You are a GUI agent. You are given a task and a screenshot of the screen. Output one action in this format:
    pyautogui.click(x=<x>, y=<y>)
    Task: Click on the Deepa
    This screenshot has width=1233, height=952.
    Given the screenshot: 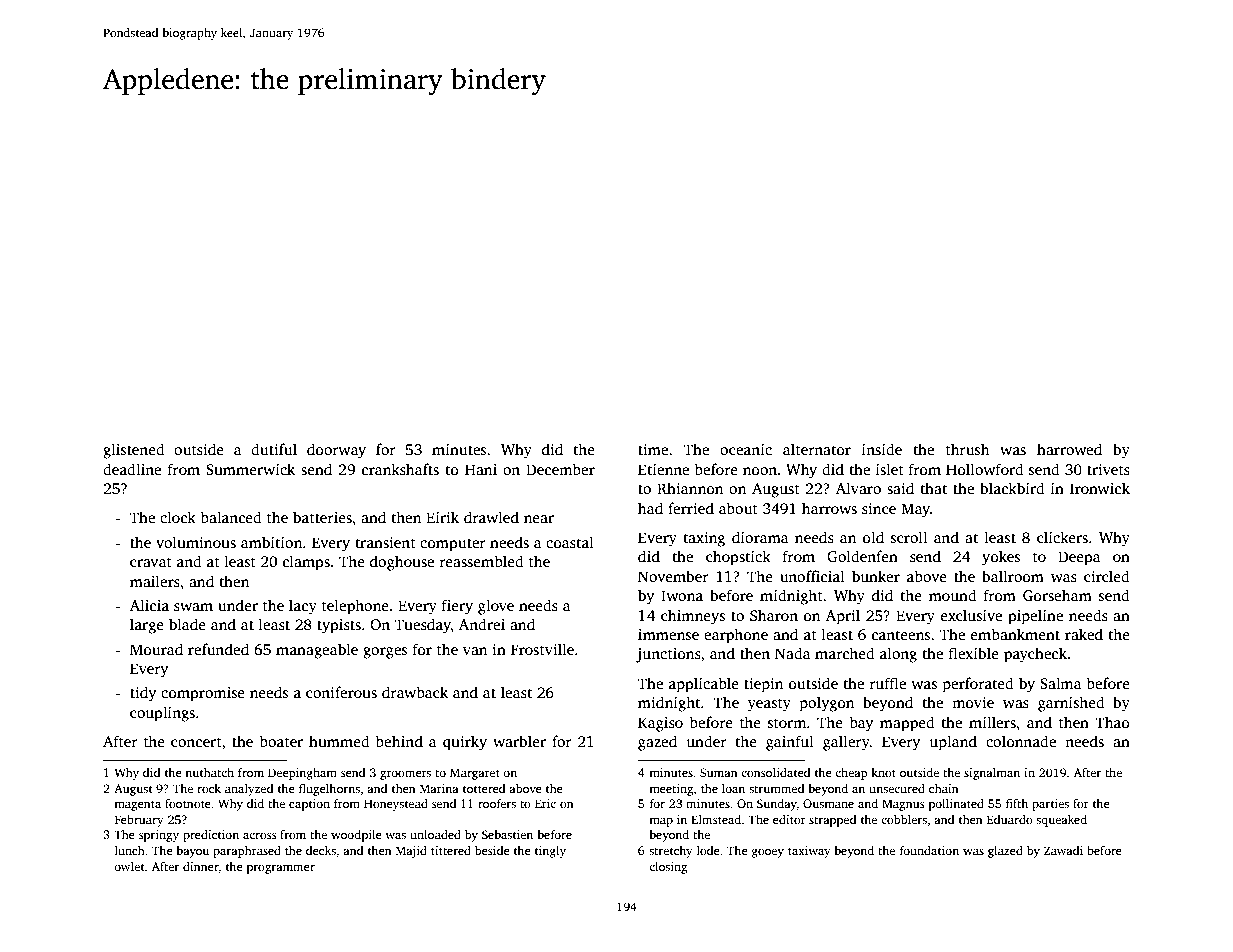 What is the action you would take?
    pyautogui.click(x=1079, y=558)
